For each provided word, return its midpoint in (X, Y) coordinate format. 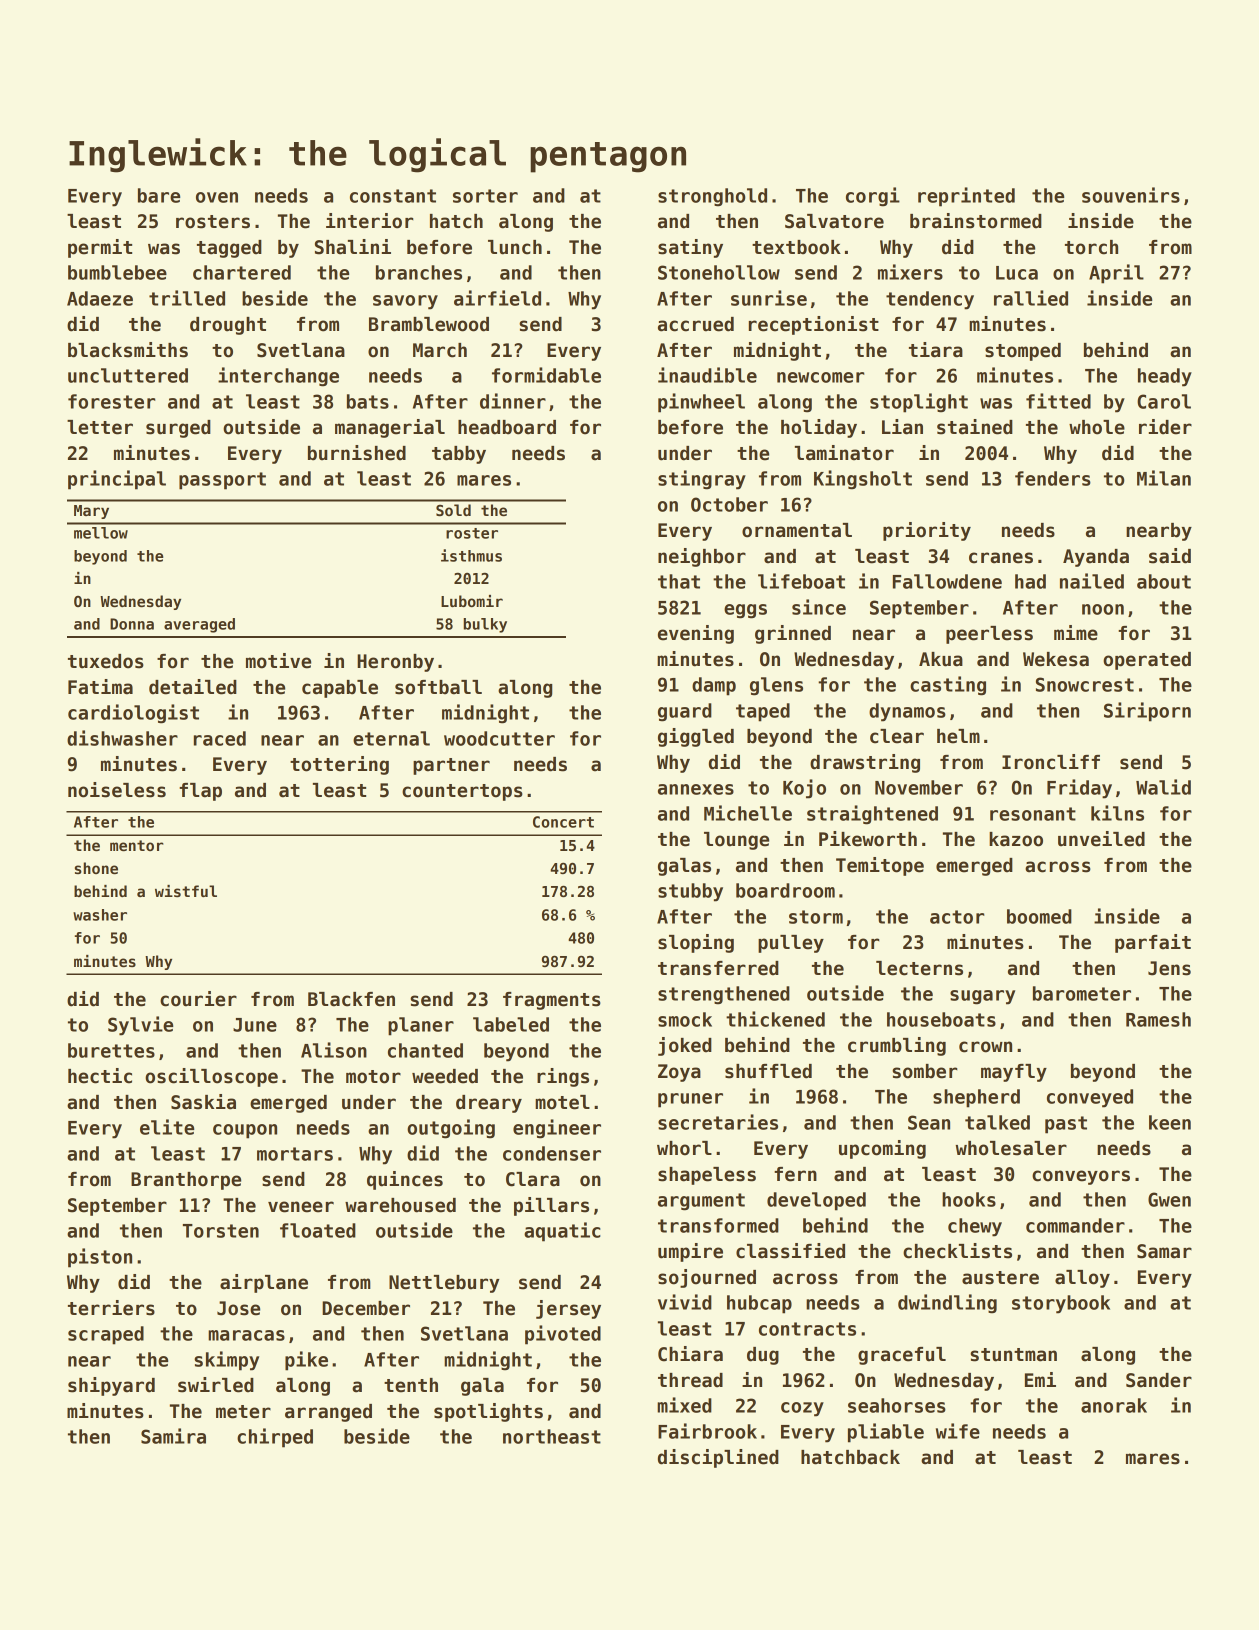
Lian (902, 427)
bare (159, 195)
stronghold (712, 197)
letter (100, 427)
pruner (690, 1100)
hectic (100, 1076)
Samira (173, 1436)
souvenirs (1131, 195)
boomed (1039, 916)
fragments (552, 1001)
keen (1170, 1122)
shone (96, 868)
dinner (513, 401)
